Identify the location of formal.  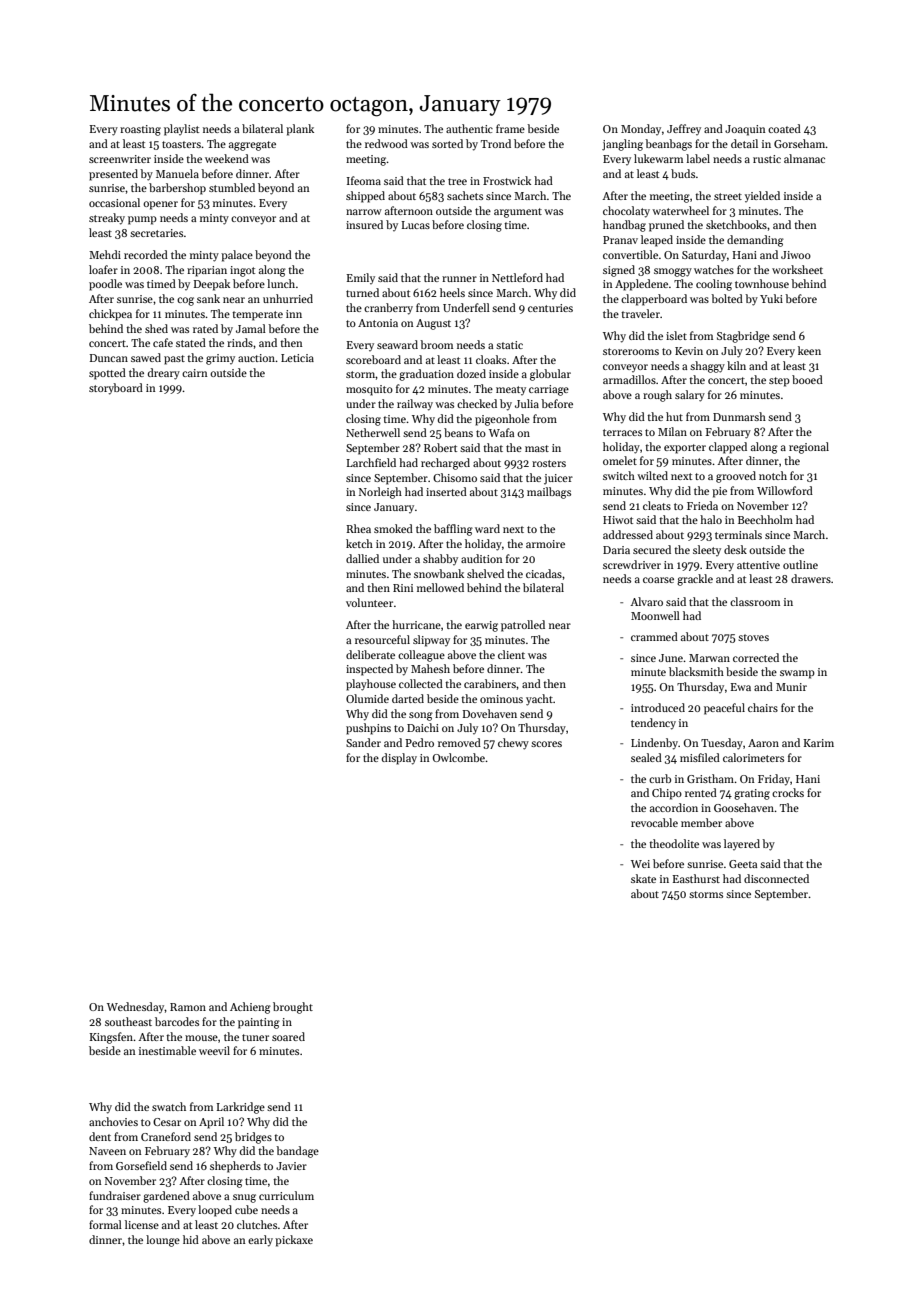
(105, 1224).
